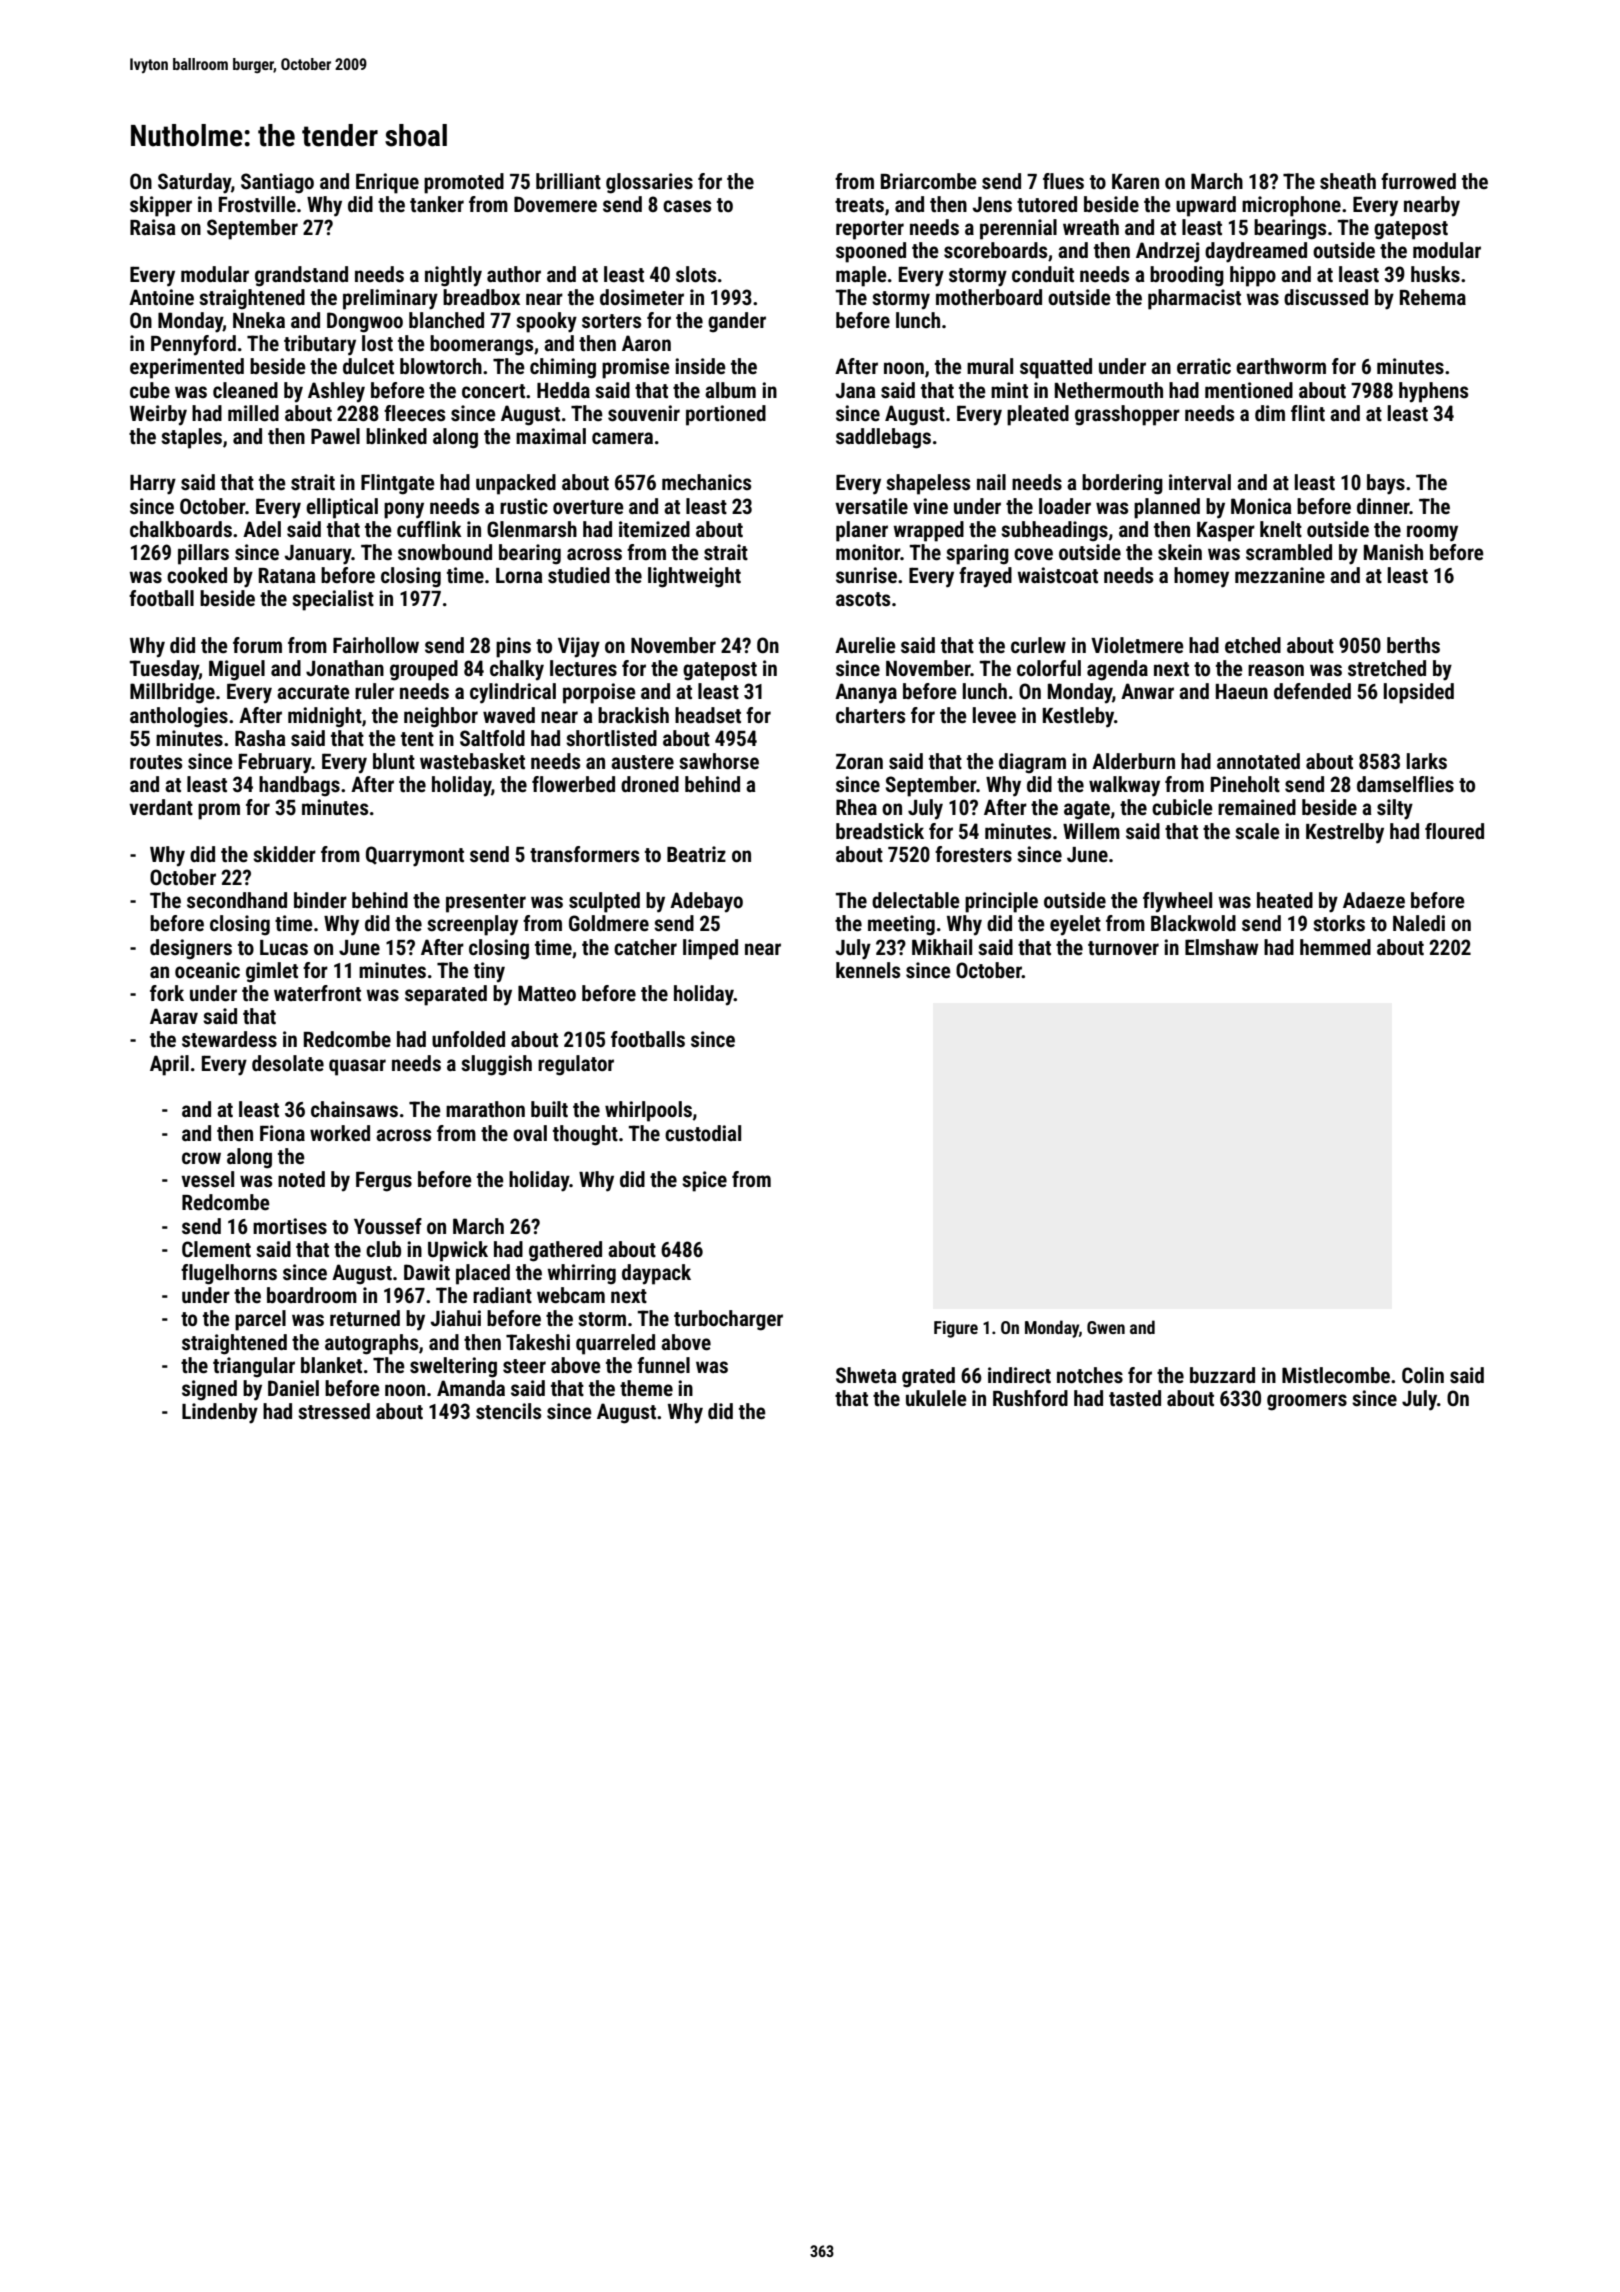  What do you see at coordinates (1348, 181) in the screenshot?
I see `sheath` at bounding box center [1348, 181].
